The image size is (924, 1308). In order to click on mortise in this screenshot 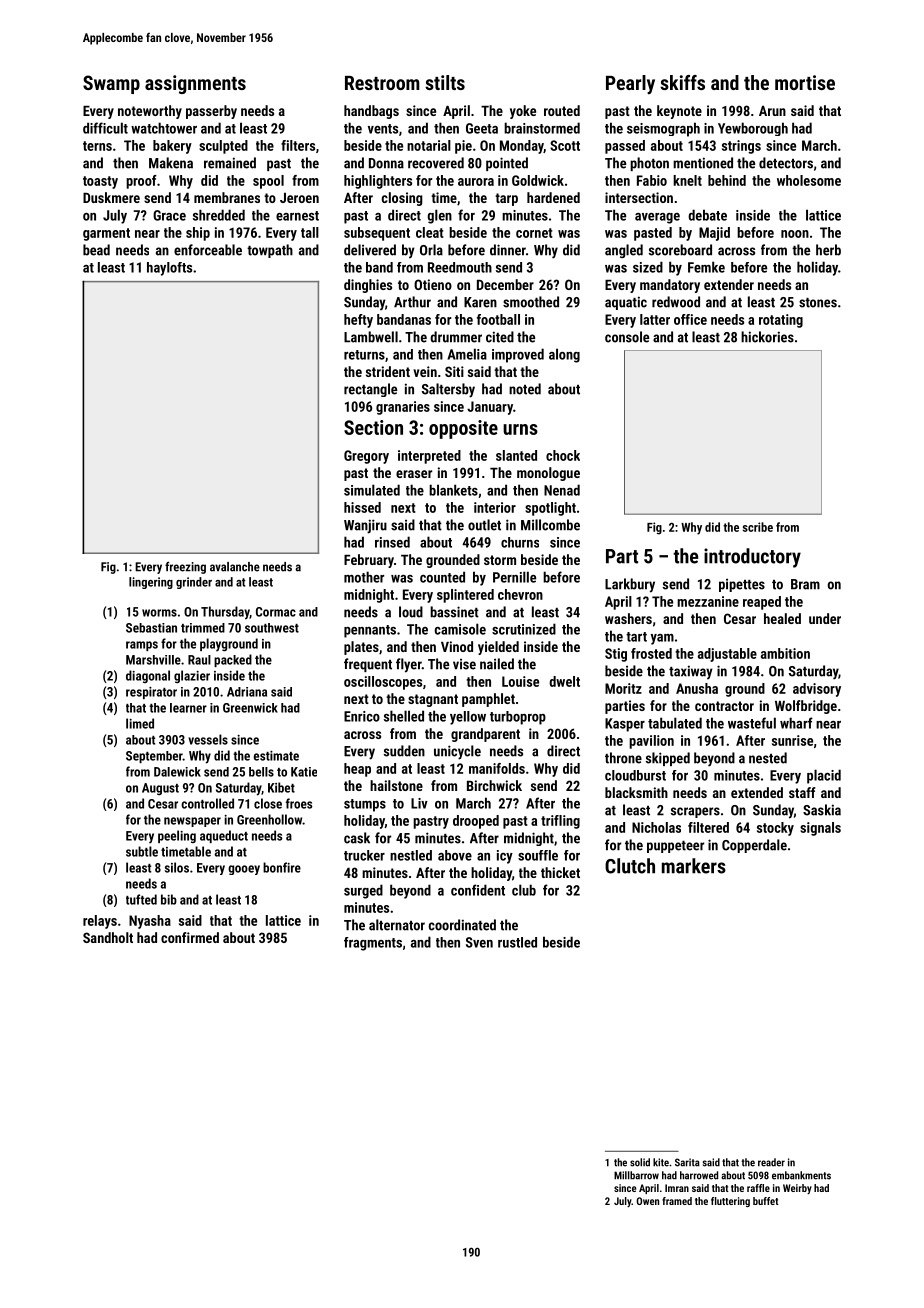, I will do `click(805, 82)`.
